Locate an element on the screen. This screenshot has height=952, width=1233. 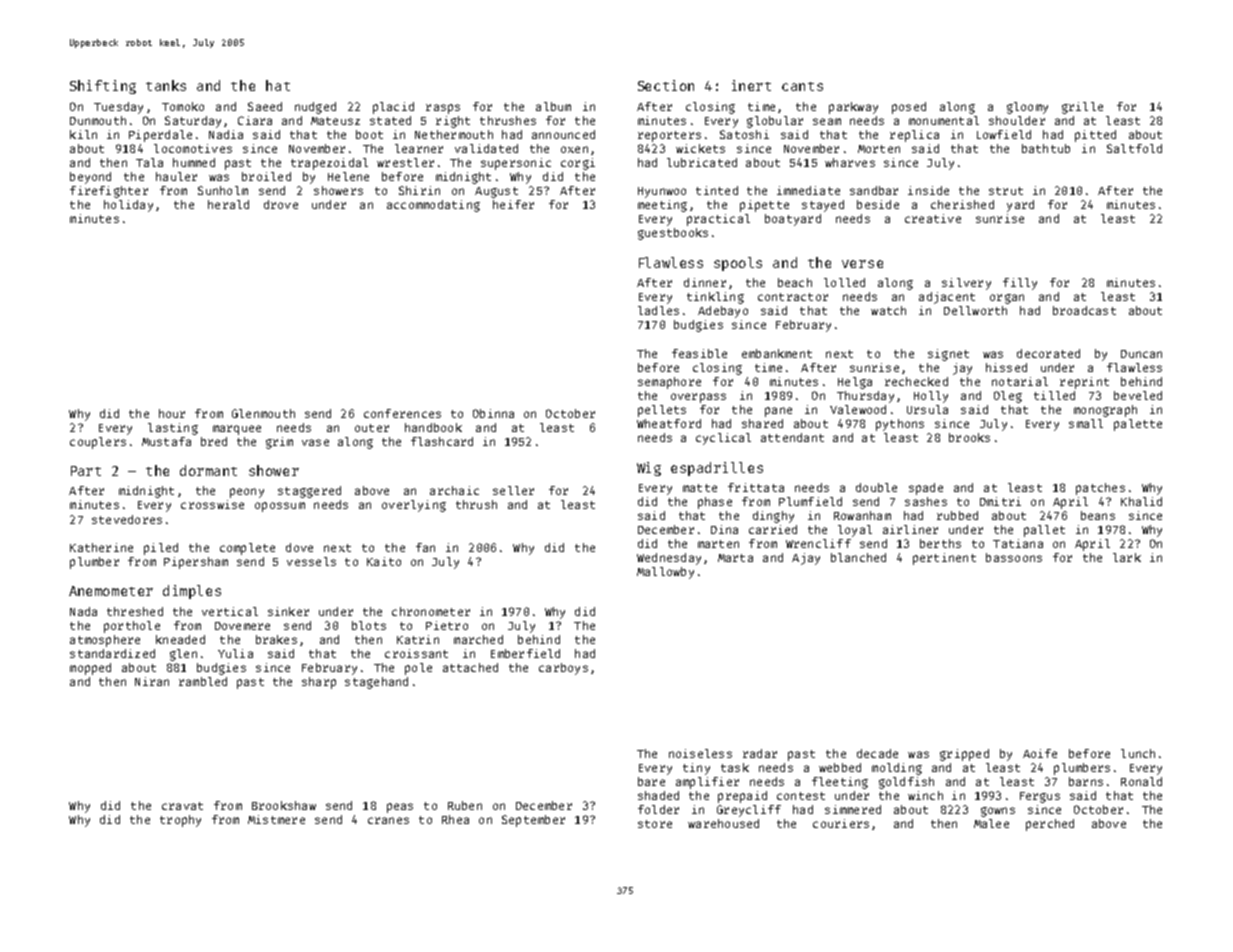
strut is located at coordinates (1006, 191).
